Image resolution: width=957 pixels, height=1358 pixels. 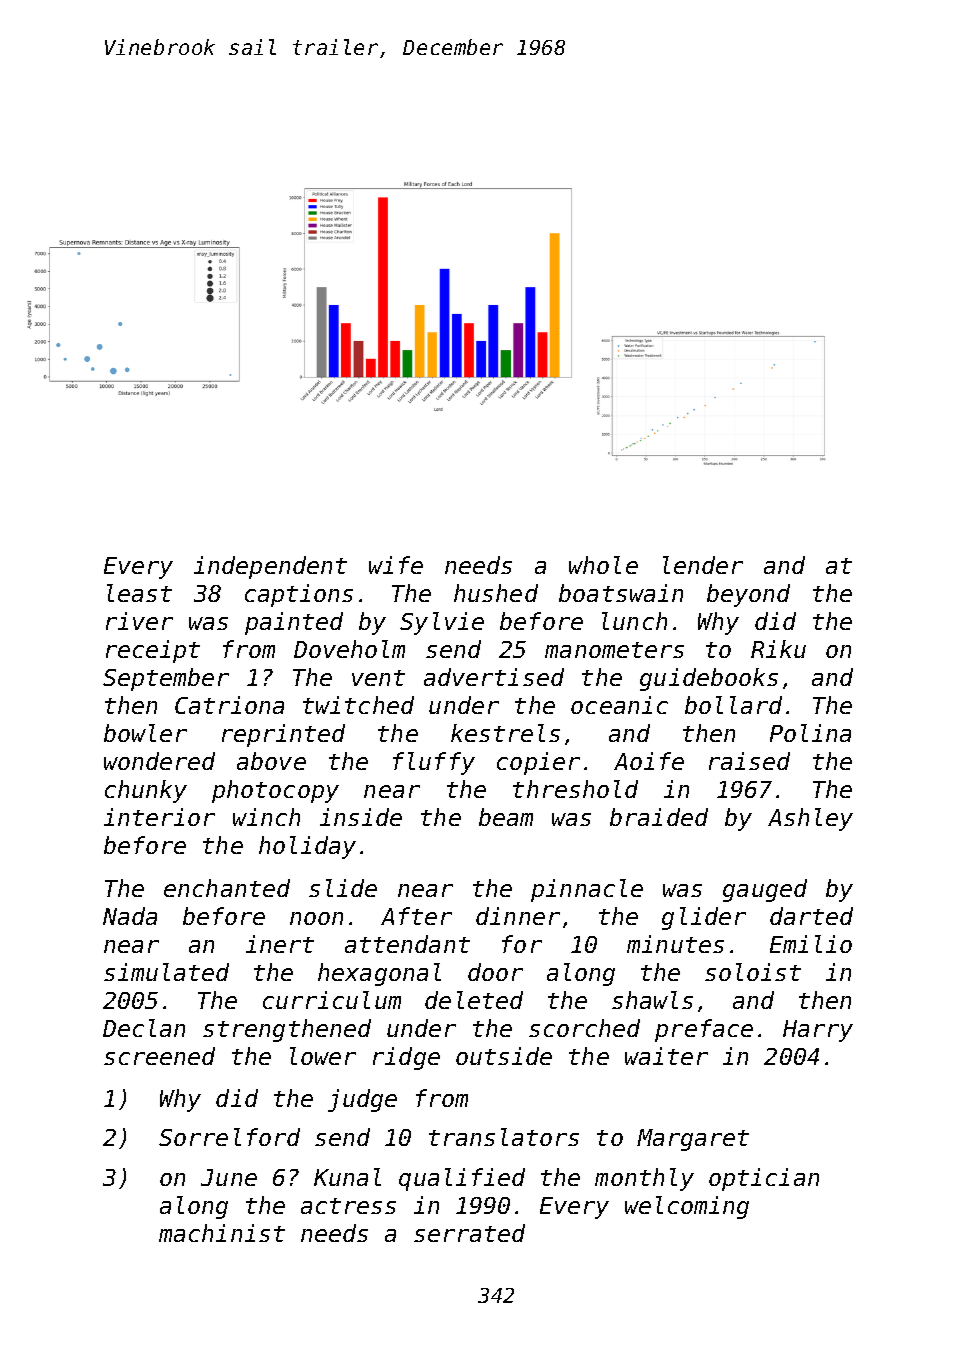 What do you see at coordinates (666, 1056) in the screenshot?
I see `waiter` at bounding box center [666, 1056].
